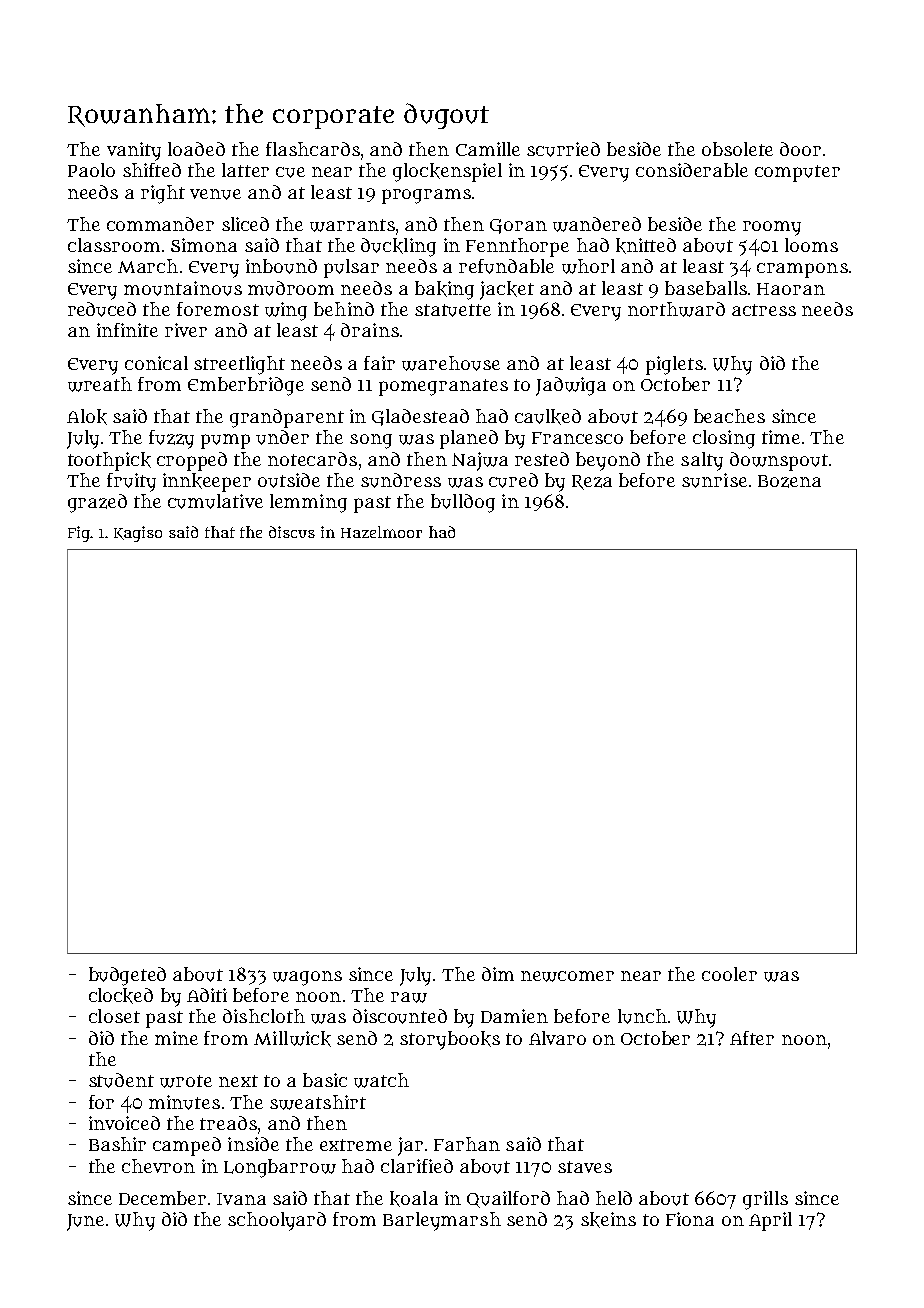 The height and width of the page is (1308, 924). Describe the element at coordinates (138, 534) in the page. I see `Kagiso` at that location.
